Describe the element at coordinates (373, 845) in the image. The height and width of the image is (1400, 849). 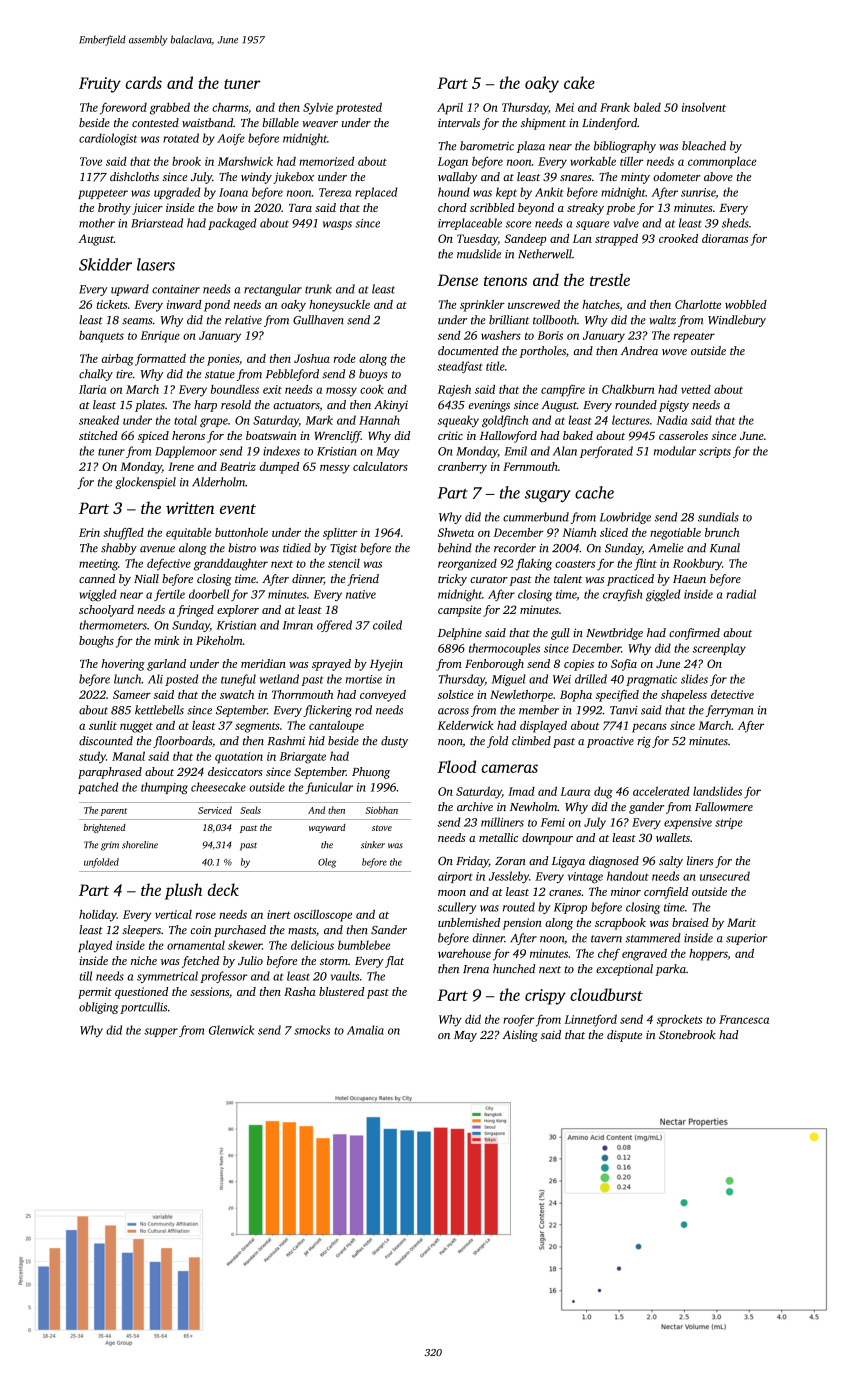
I see `sinker` at that location.
